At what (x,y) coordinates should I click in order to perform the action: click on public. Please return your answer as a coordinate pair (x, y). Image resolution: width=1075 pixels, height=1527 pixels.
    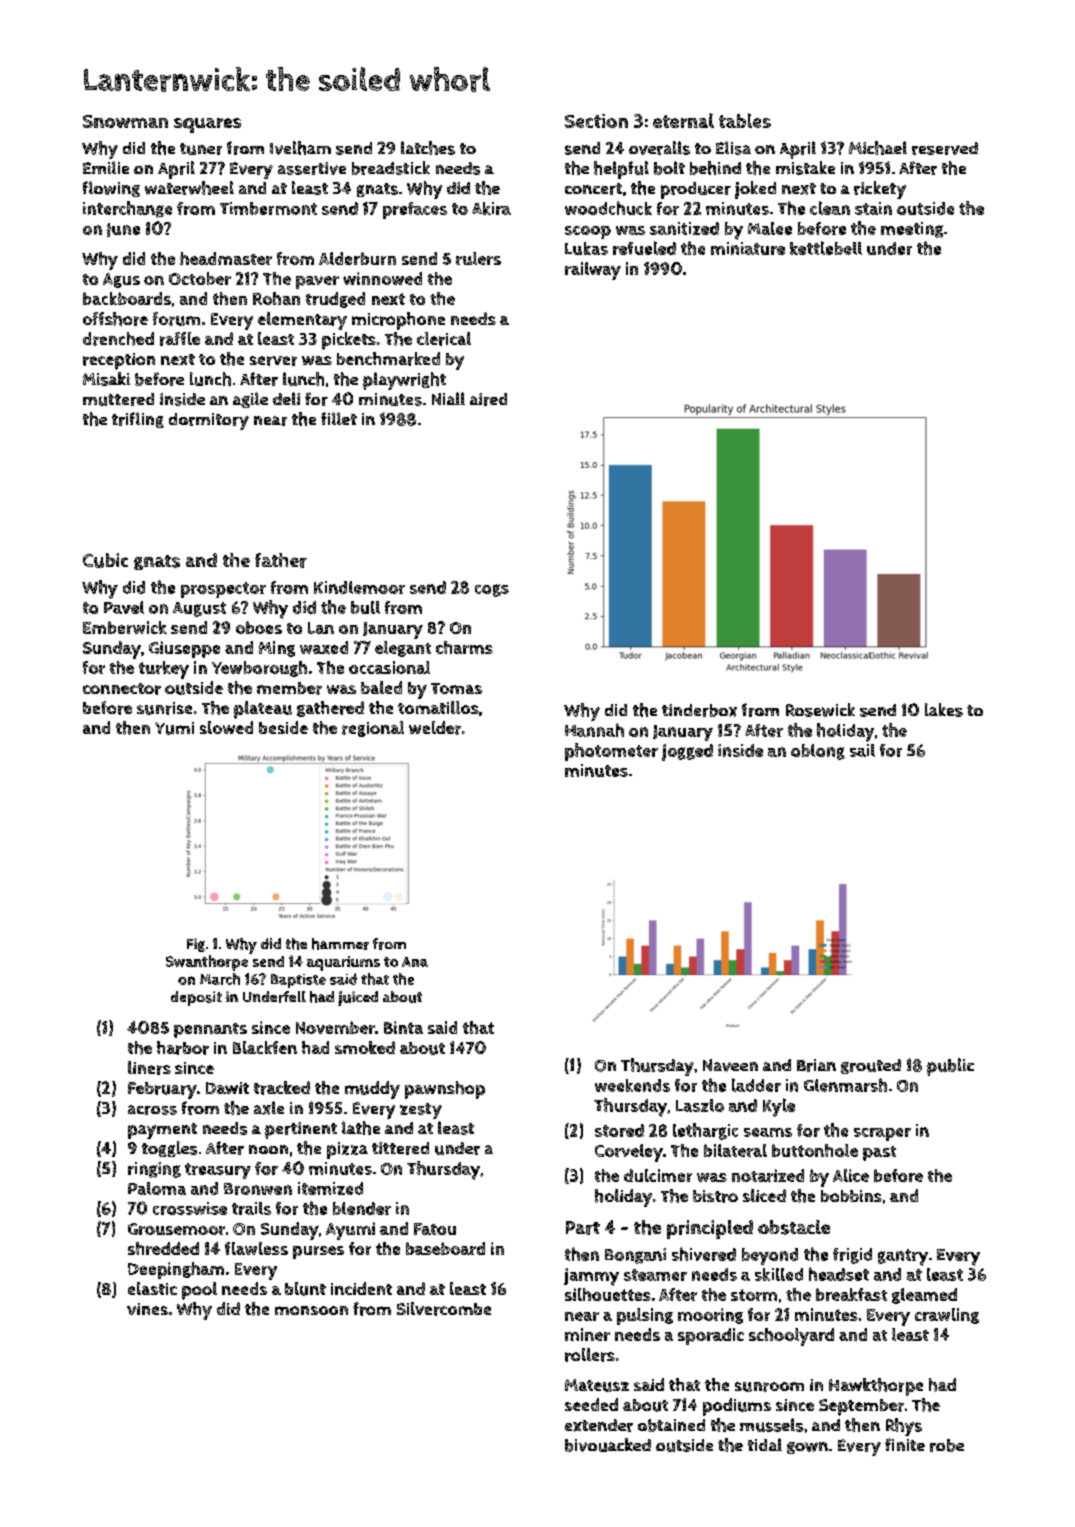
    Looking at the image, I should click on (950, 1067).
